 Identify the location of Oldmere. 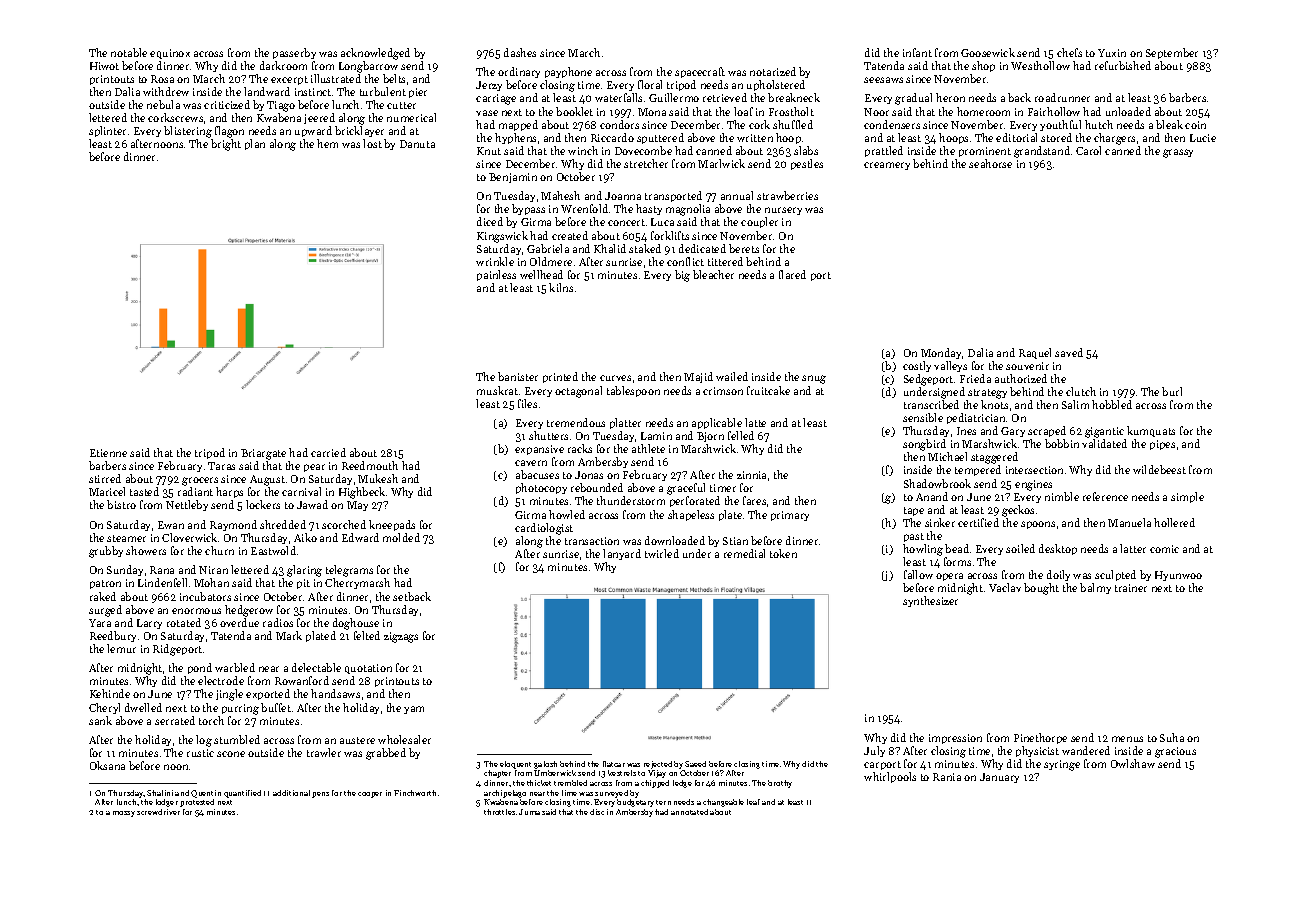
(551, 261).
